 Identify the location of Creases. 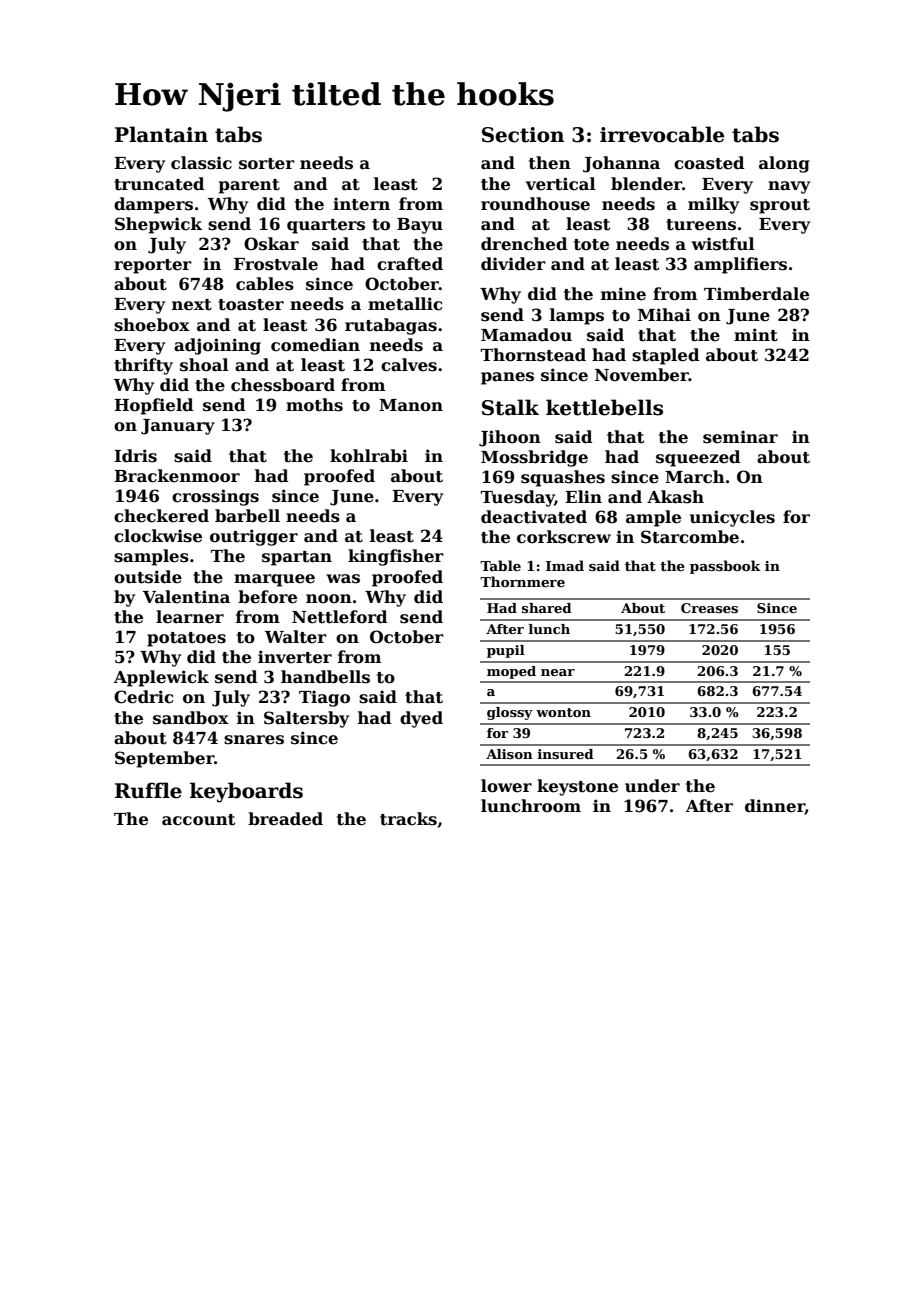
(709, 608).
